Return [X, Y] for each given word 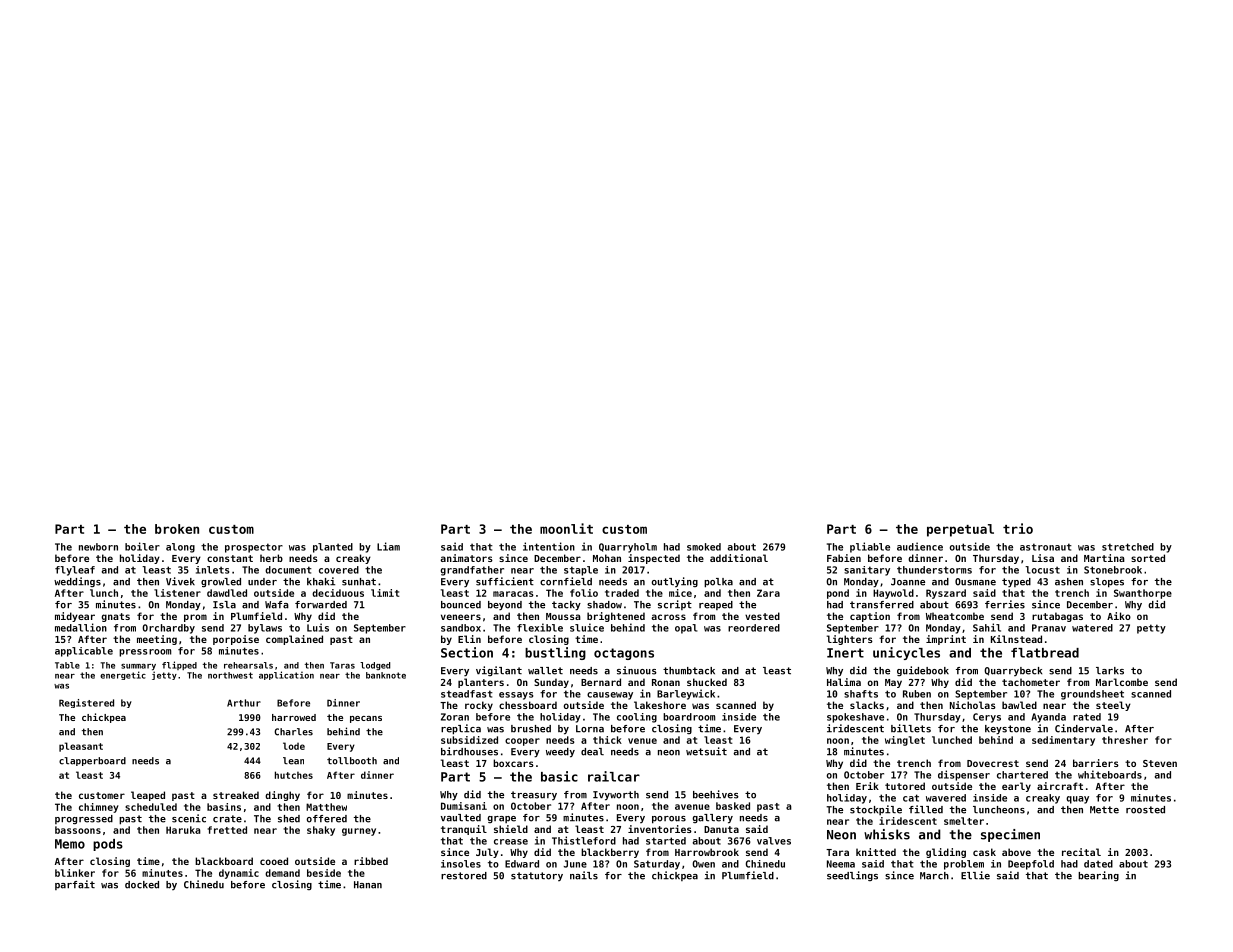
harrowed [294, 717]
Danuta [721, 829]
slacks [867, 705]
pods [108, 845]
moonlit [566, 528]
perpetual [960, 530]
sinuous [637, 670]
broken [177, 529]
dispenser [964, 775]
